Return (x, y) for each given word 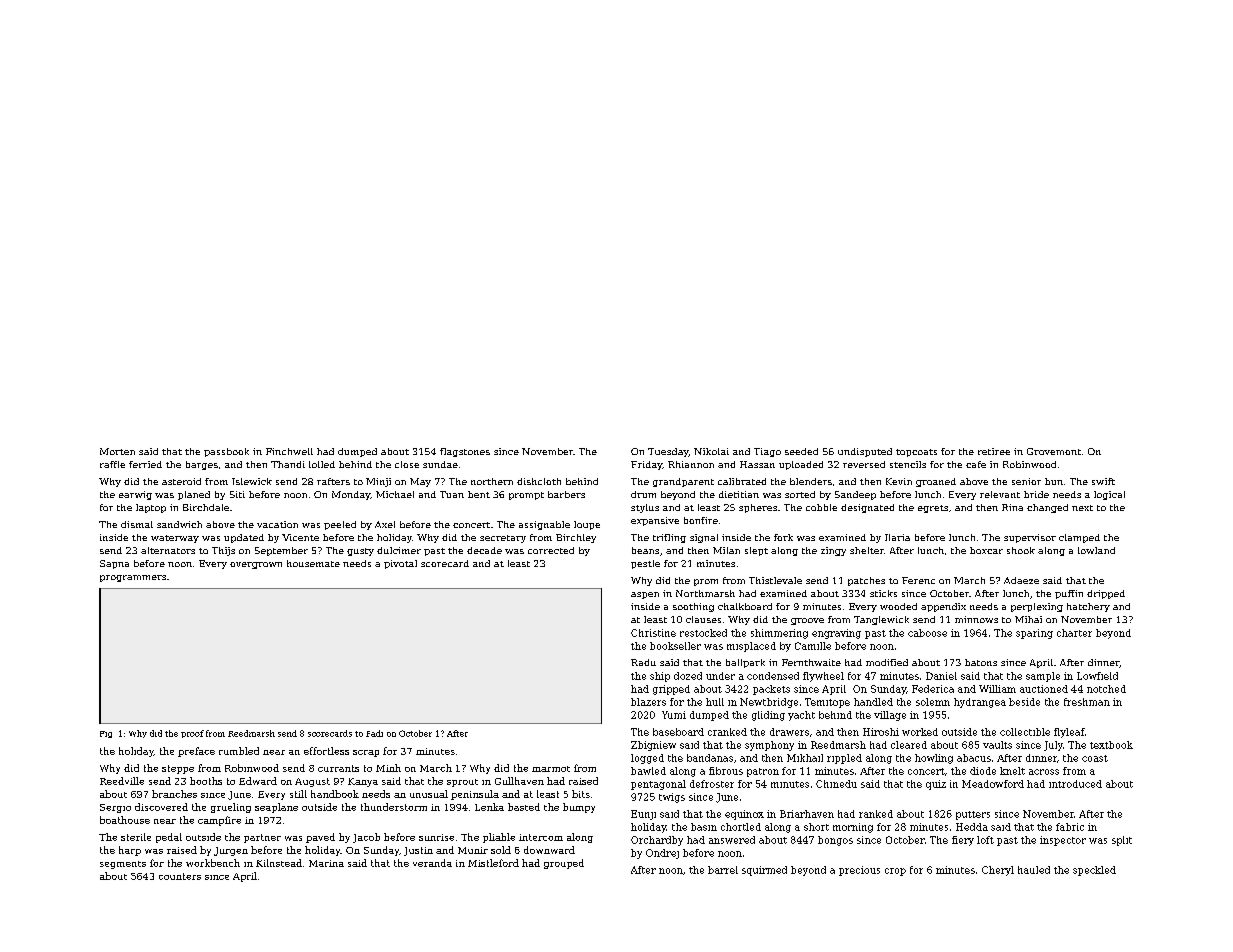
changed (1047, 508)
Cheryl (998, 871)
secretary (503, 539)
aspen (645, 595)
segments (123, 865)
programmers (133, 578)
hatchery (1088, 607)
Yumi (674, 715)
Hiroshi (881, 732)
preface (196, 752)
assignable (544, 525)
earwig (135, 495)
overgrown (256, 565)
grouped (564, 864)
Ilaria (897, 537)
